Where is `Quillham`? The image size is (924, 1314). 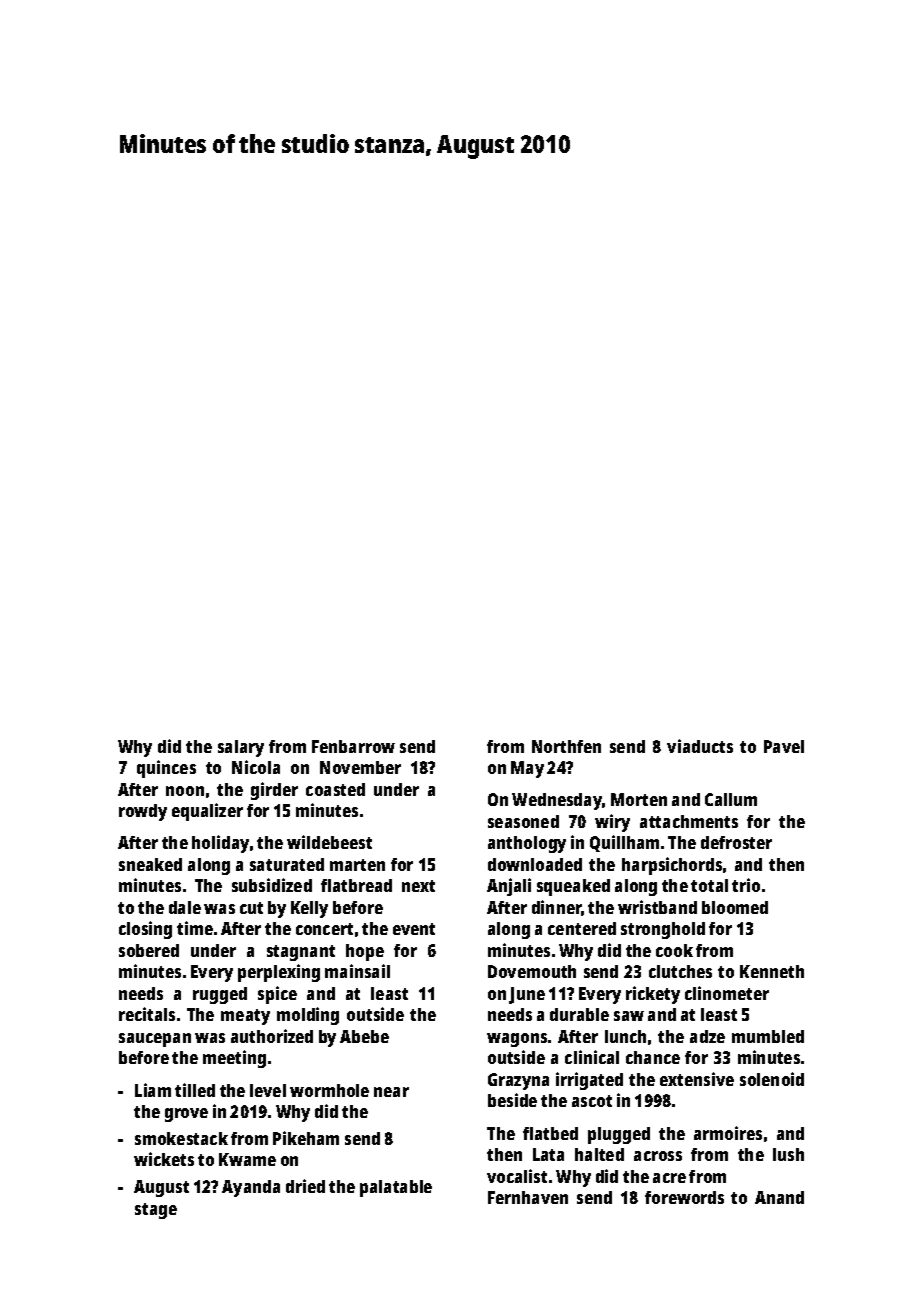
Quillham is located at coordinates (624, 843).
